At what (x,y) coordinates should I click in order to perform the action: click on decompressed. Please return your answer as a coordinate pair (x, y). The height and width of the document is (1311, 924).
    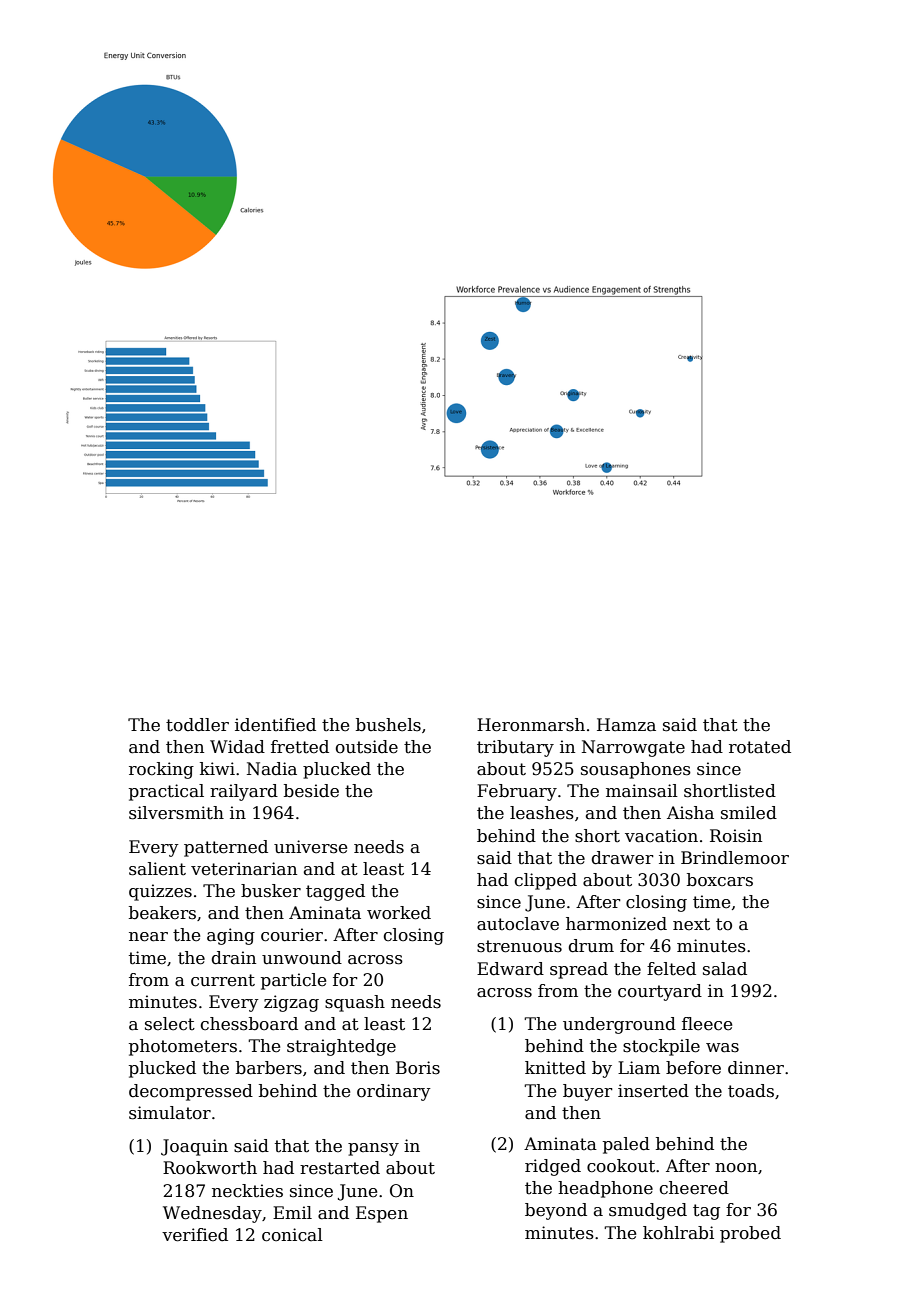
    Looking at the image, I should click on (191, 1092).
